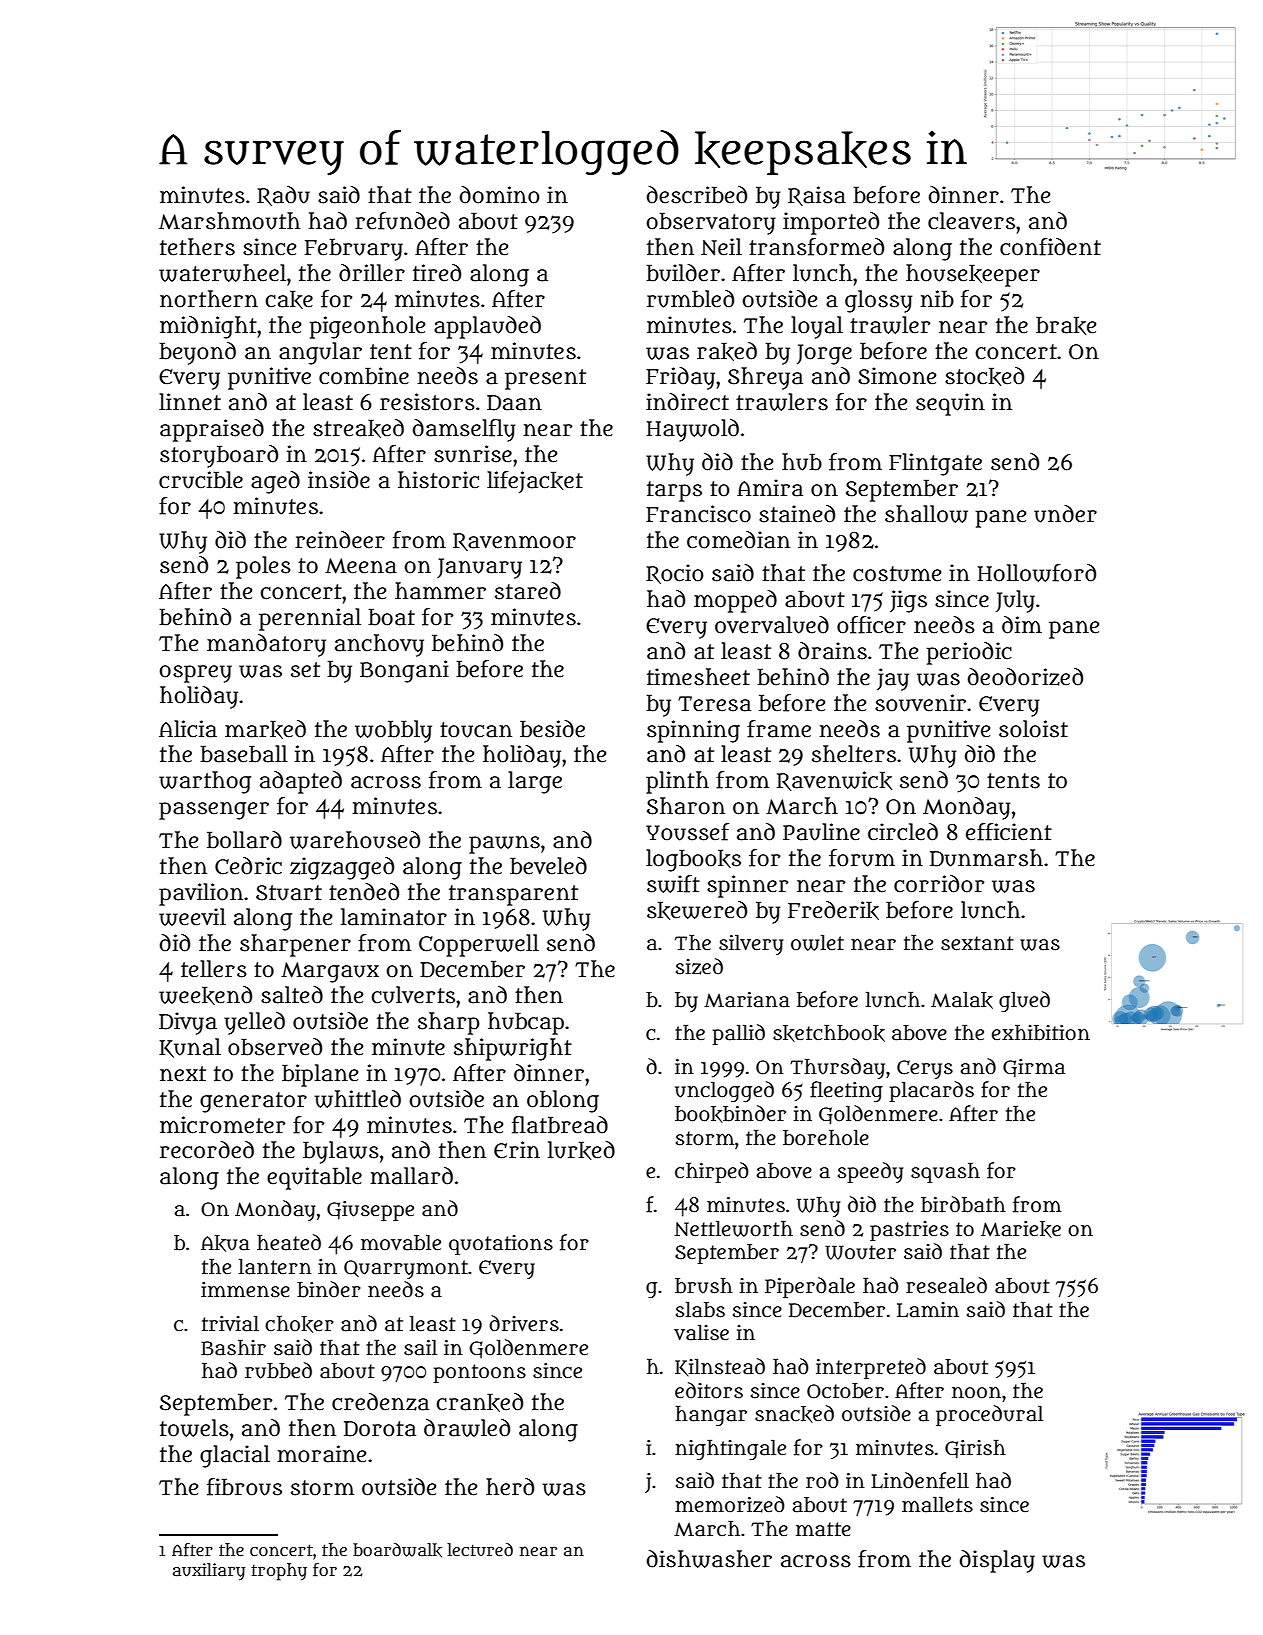  What do you see at coordinates (751, 944) in the page?
I see `silvery` at bounding box center [751, 944].
